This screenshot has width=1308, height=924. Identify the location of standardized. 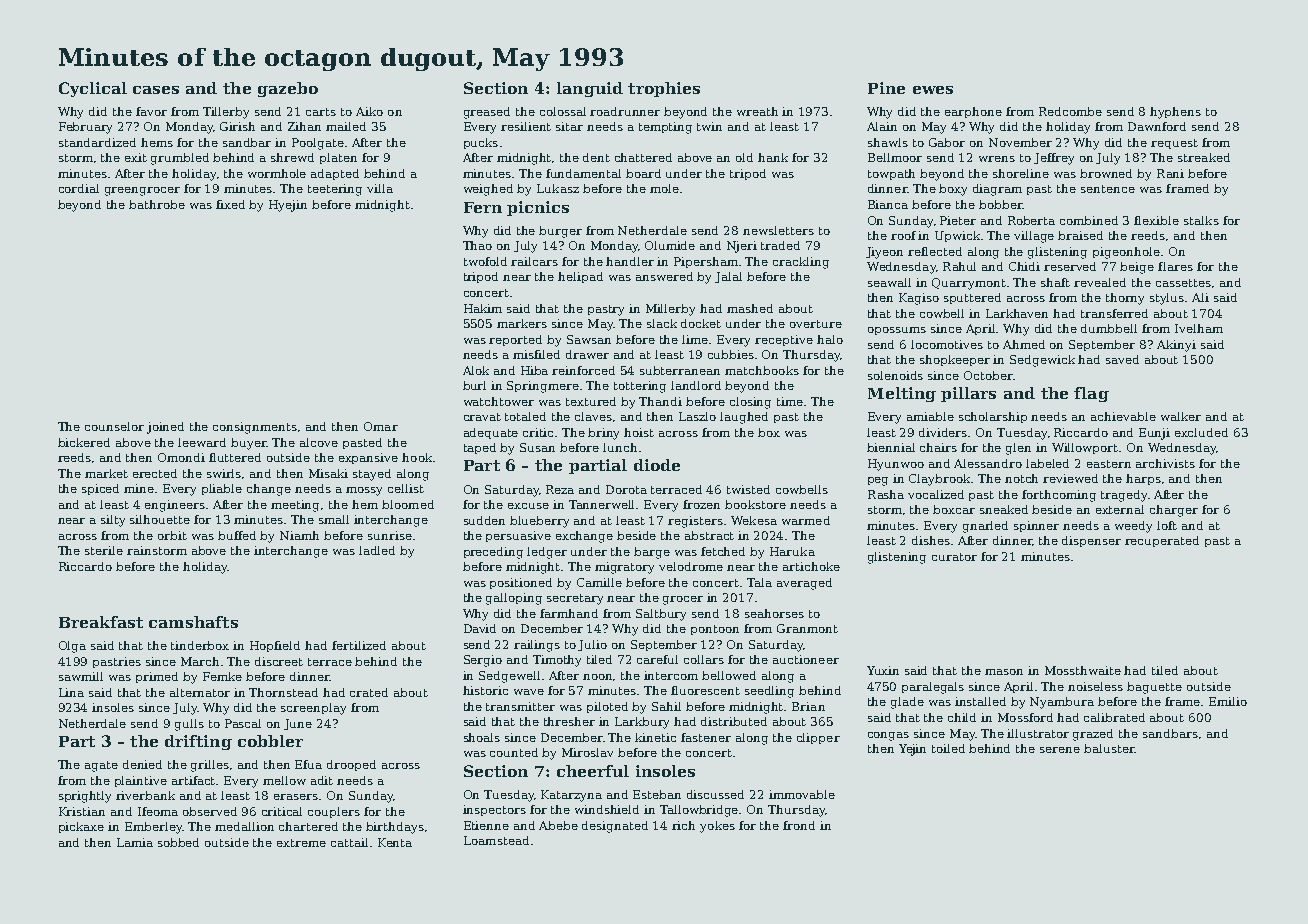
(97, 142).
